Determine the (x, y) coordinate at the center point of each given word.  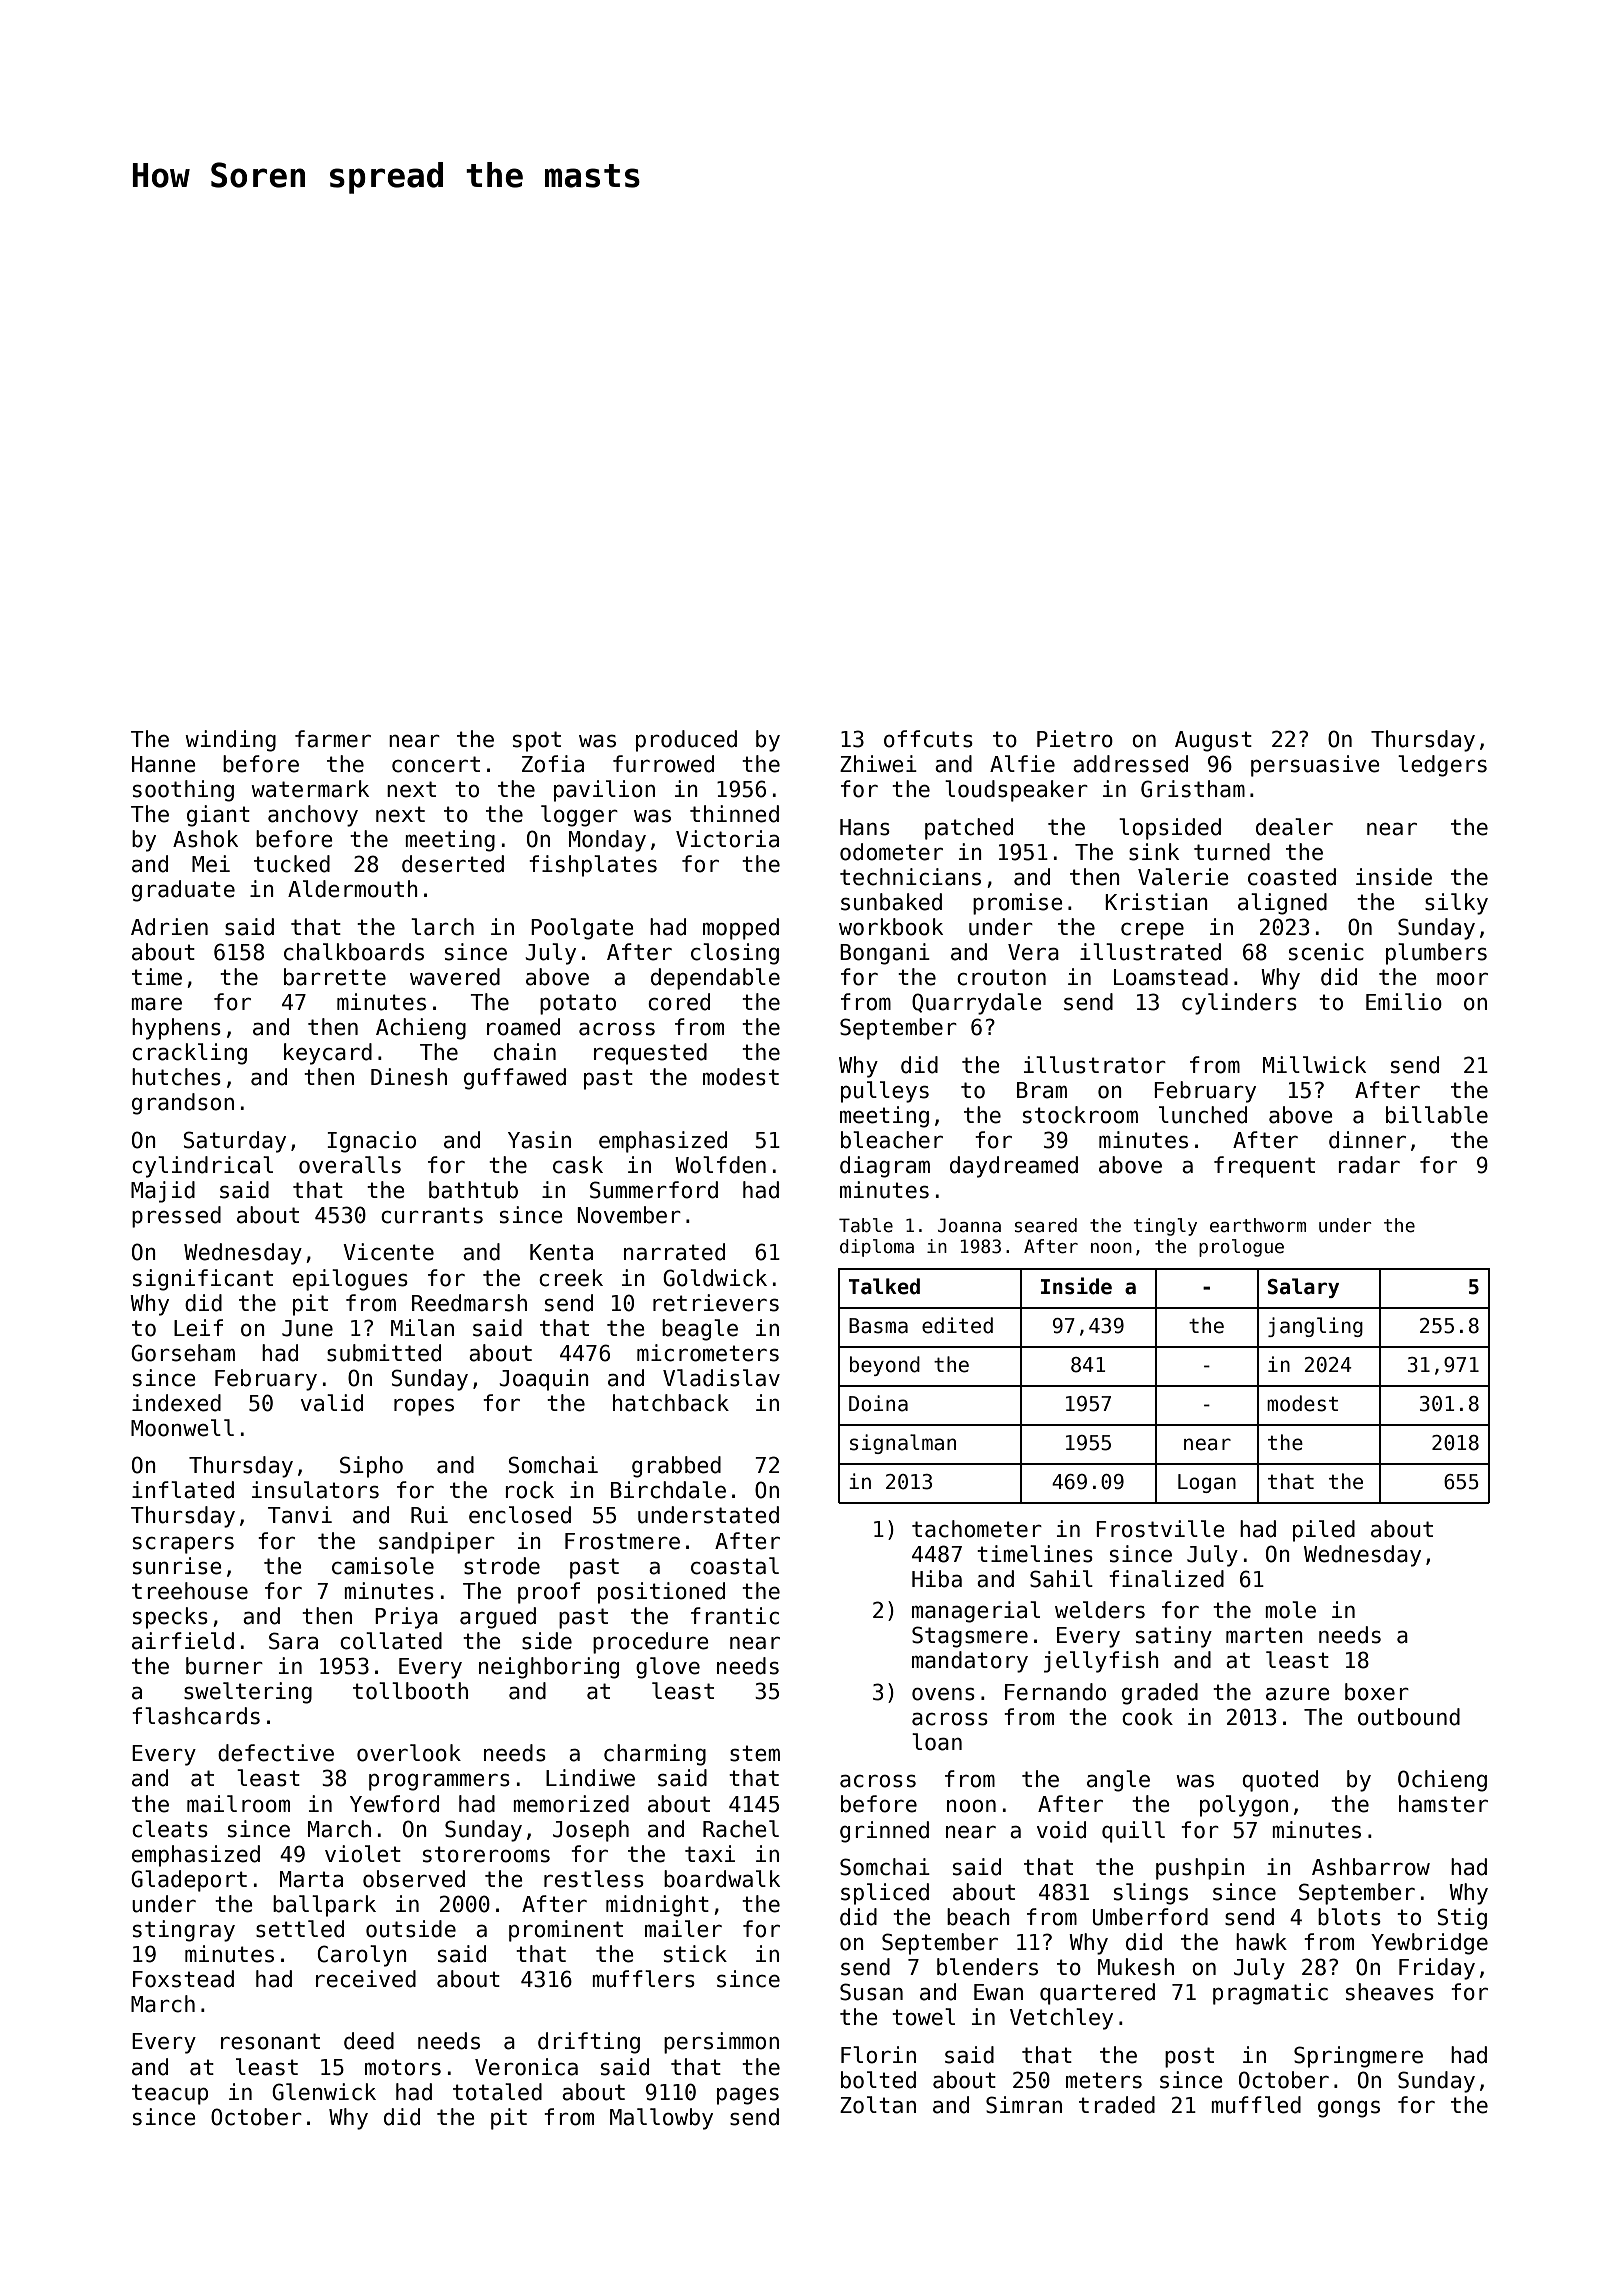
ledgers (1442, 766)
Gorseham (183, 1353)
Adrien (169, 927)
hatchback (671, 1403)
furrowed (663, 764)
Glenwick (324, 2092)
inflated (183, 1490)
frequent (1264, 1167)
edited (957, 1325)
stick (695, 1954)
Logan (1207, 1483)
